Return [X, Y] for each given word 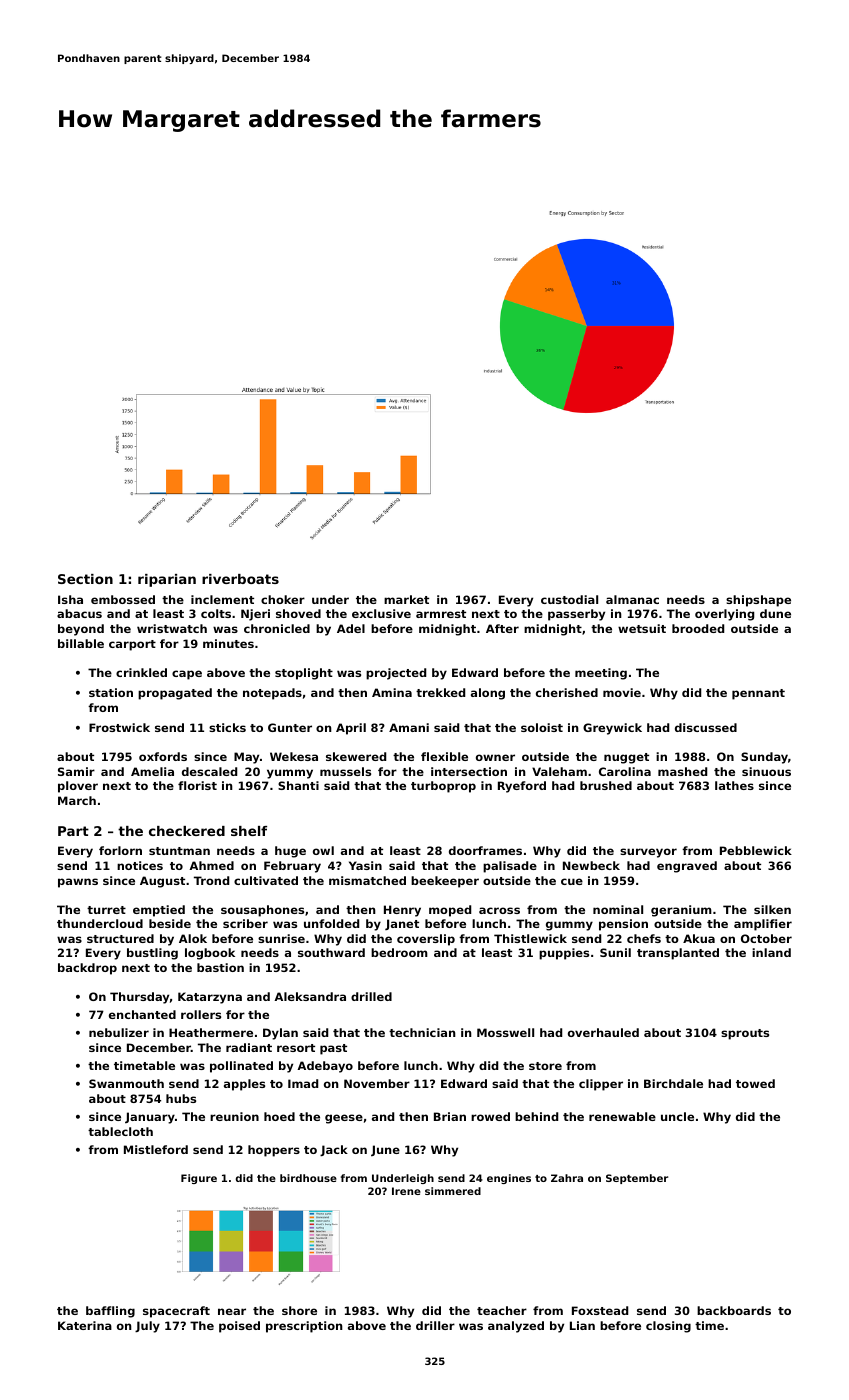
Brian [450, 1116]
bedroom [399, 952]
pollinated [241, 1067]
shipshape [758, 601]
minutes [228, 643]
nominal [618, 909]
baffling [110, 1312]
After [502, 628]
